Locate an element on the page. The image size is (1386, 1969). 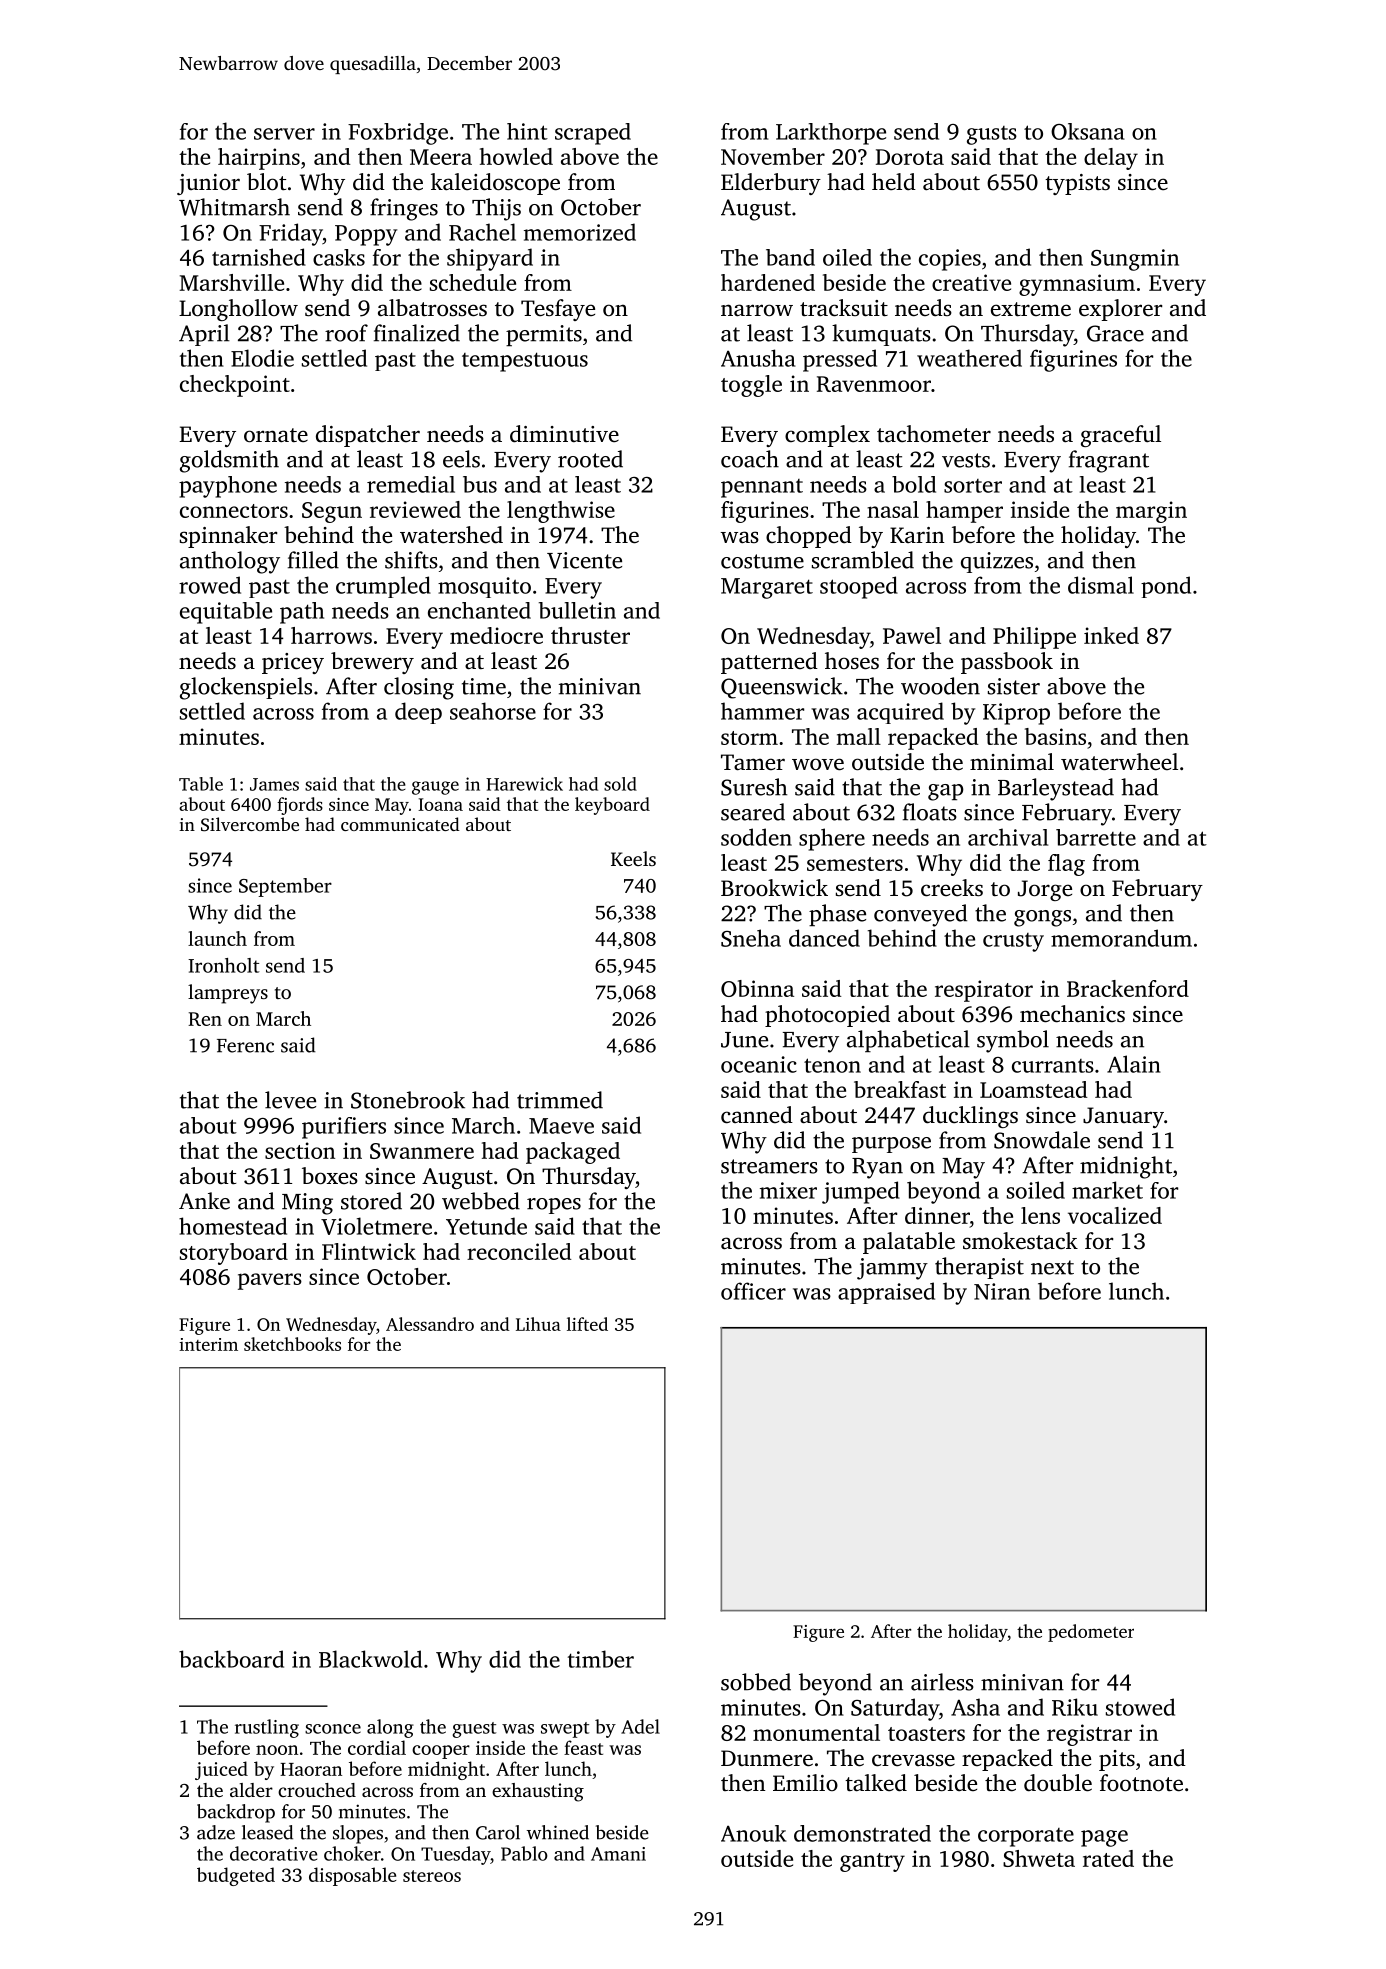
rowed is located at coordinates (210, 585).
